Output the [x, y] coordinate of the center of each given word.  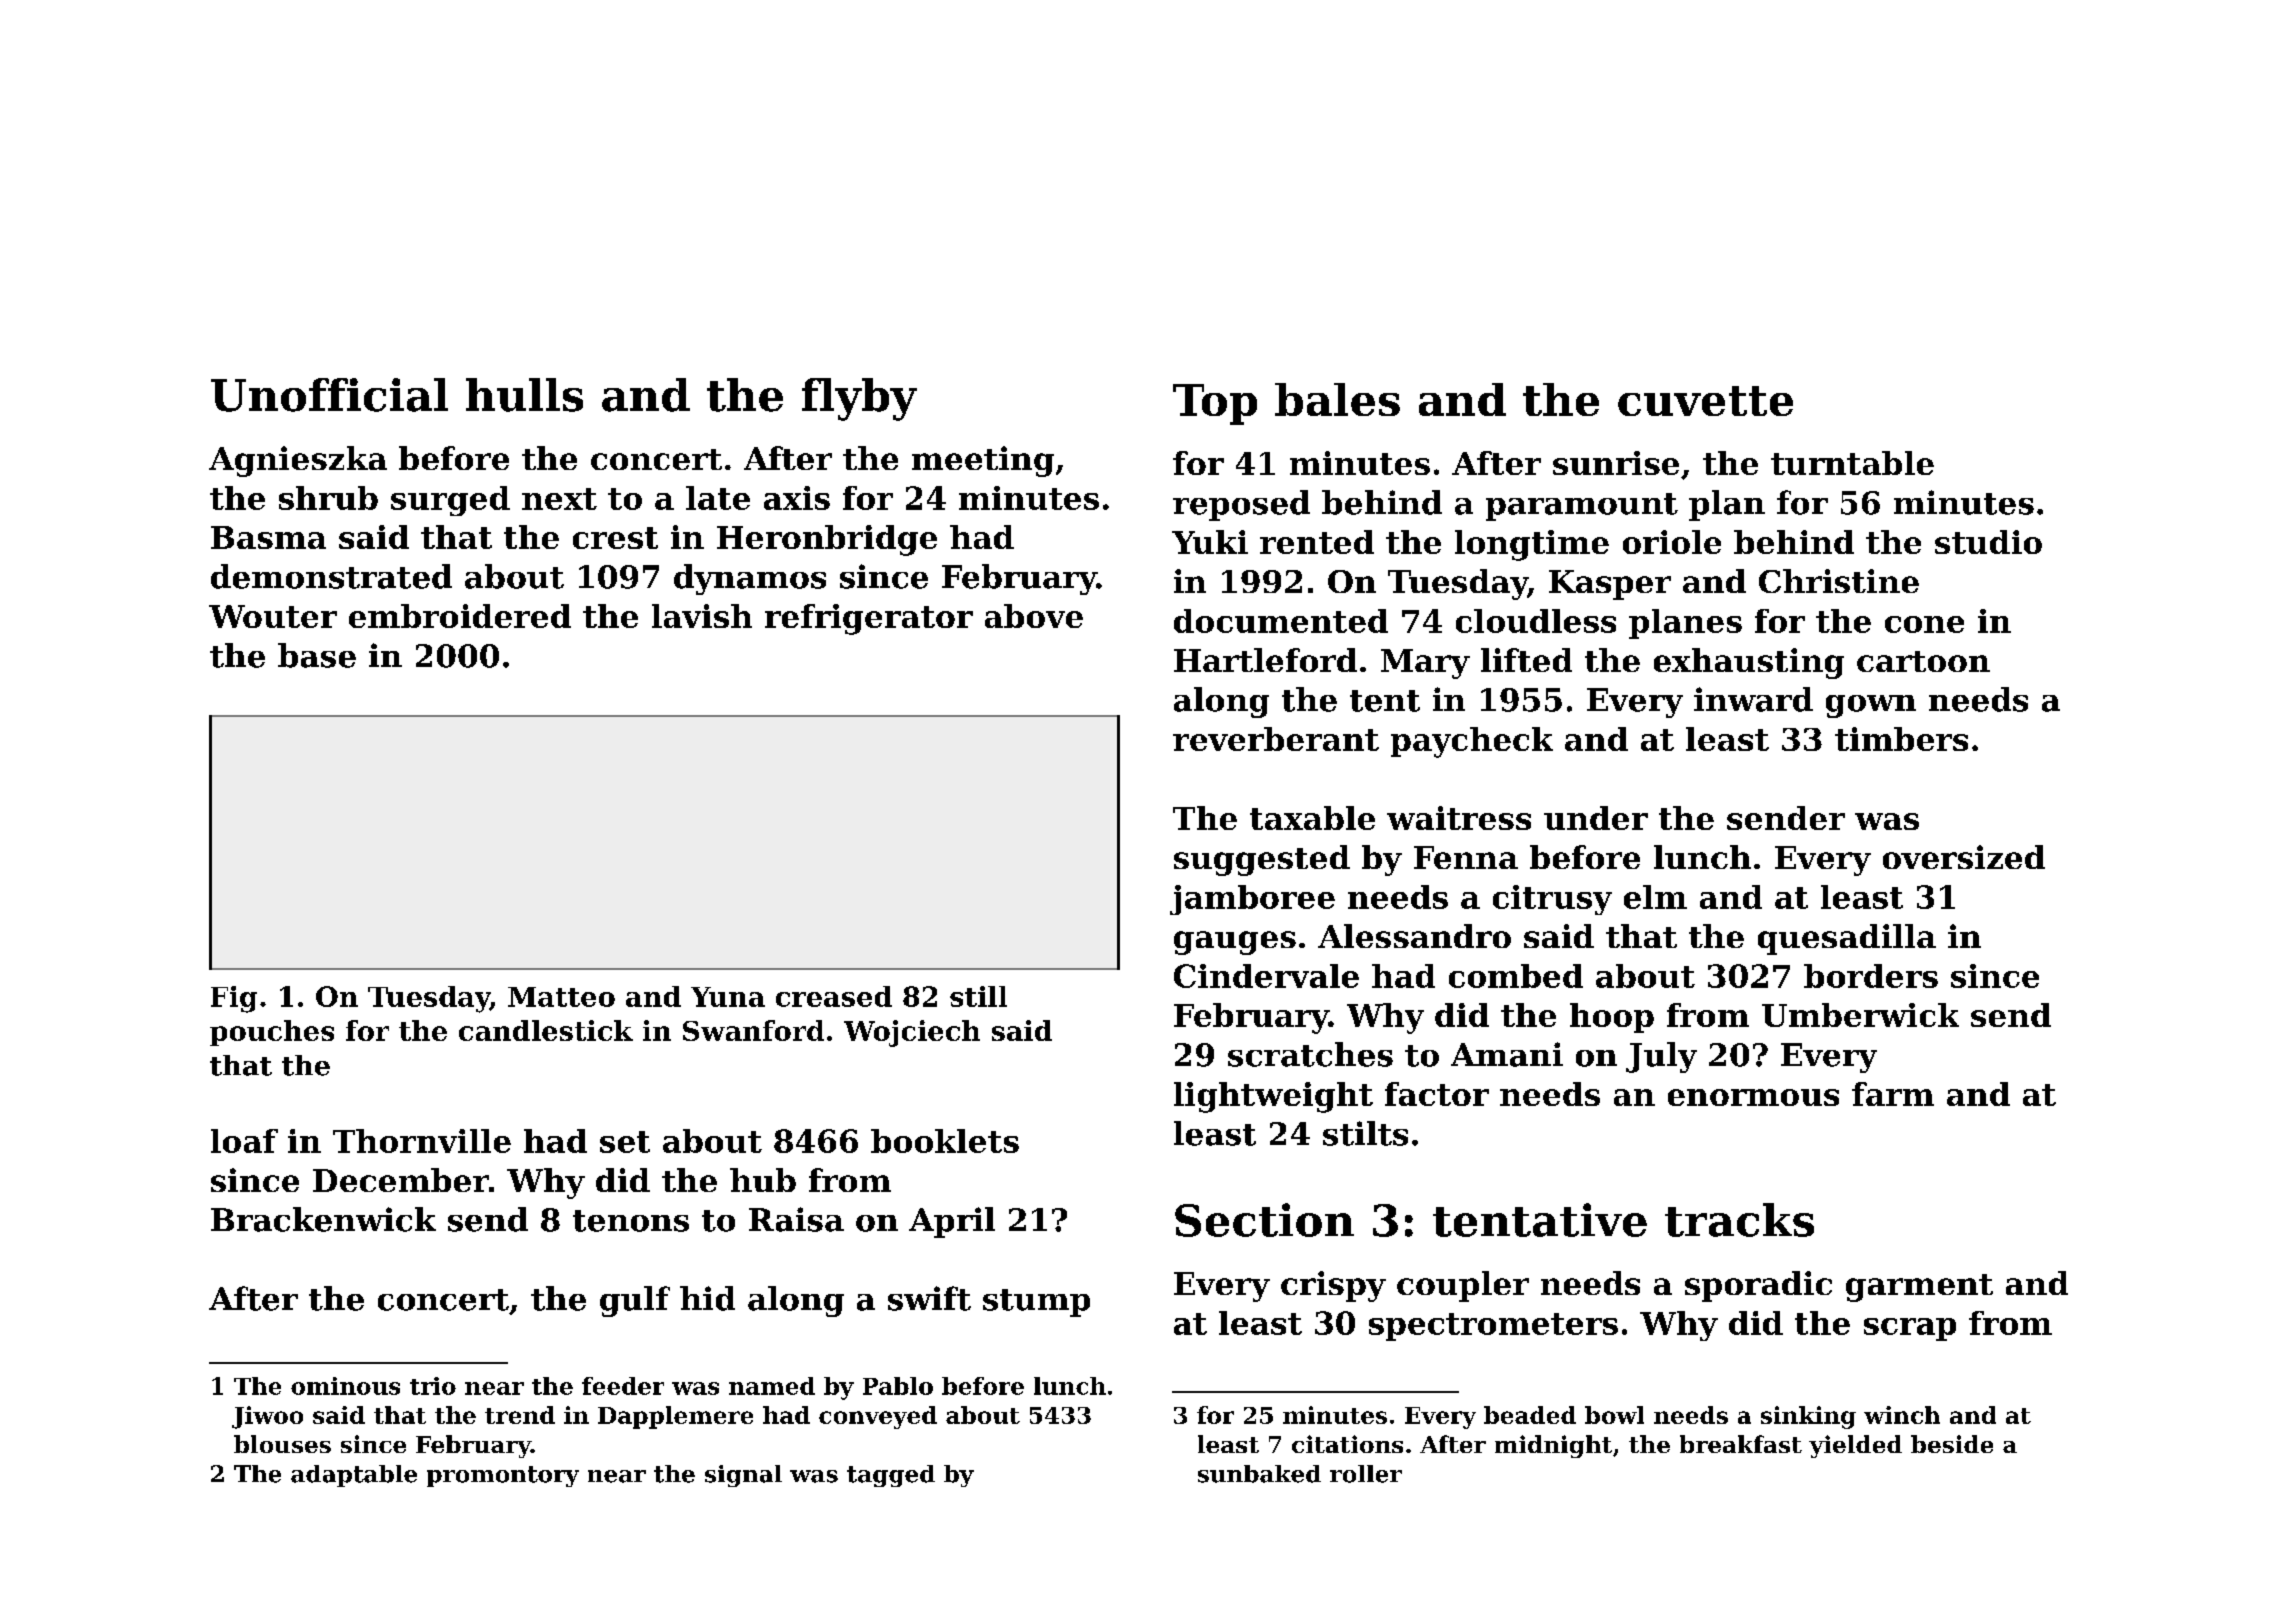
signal [743, 1476]
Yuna [728, 997]
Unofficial [329, 395]
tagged [891, 1476]
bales [1337, 399]
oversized [1964, 857]
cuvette [1705, 401]
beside [1952, 1444]
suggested [1262, 860]
